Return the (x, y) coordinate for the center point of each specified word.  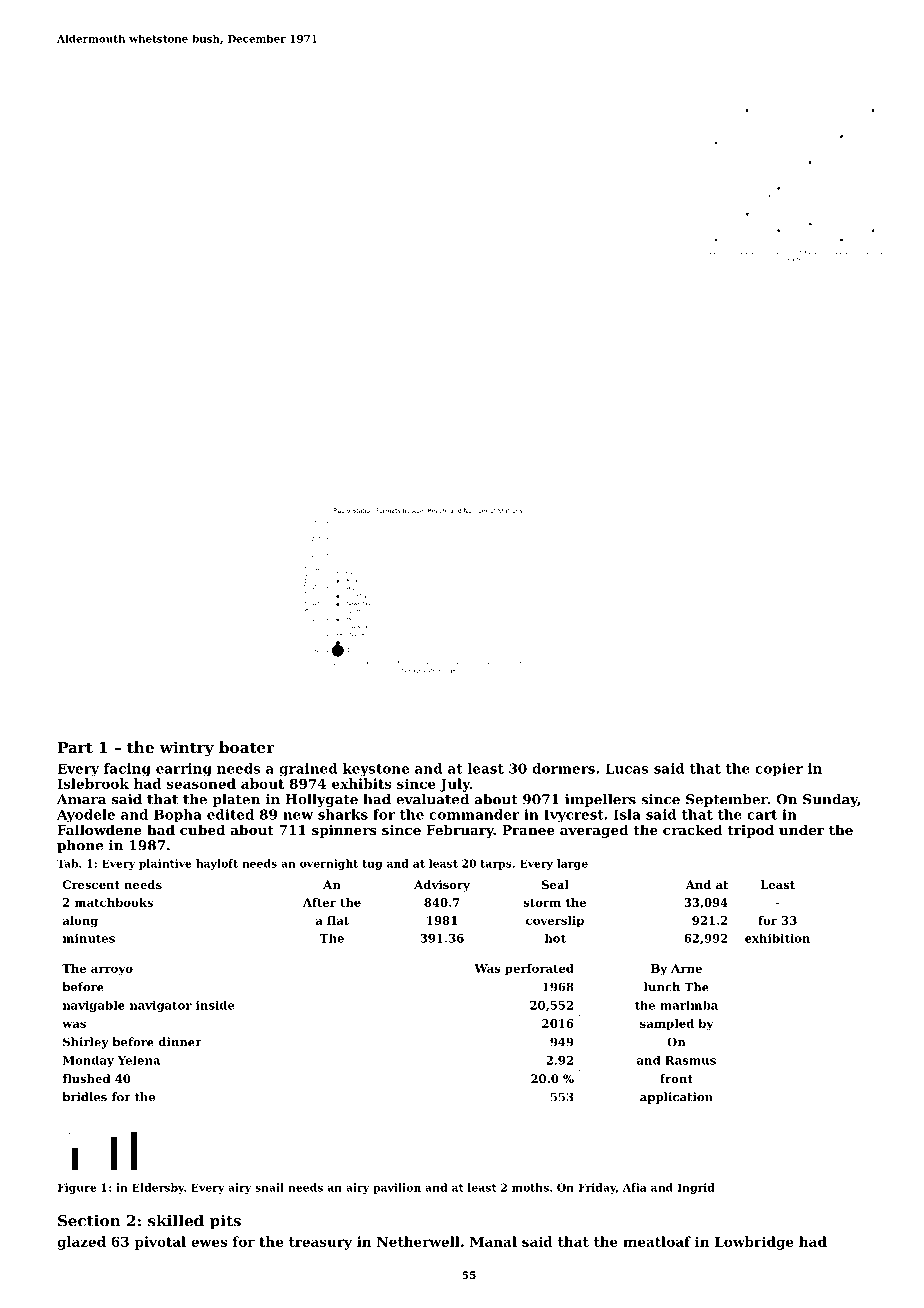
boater (247, 747)
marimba (689, 1005)
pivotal (160, 1243)
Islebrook (93, 783)
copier (779, 770)
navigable (94, 1006)
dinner (180, 1042)
